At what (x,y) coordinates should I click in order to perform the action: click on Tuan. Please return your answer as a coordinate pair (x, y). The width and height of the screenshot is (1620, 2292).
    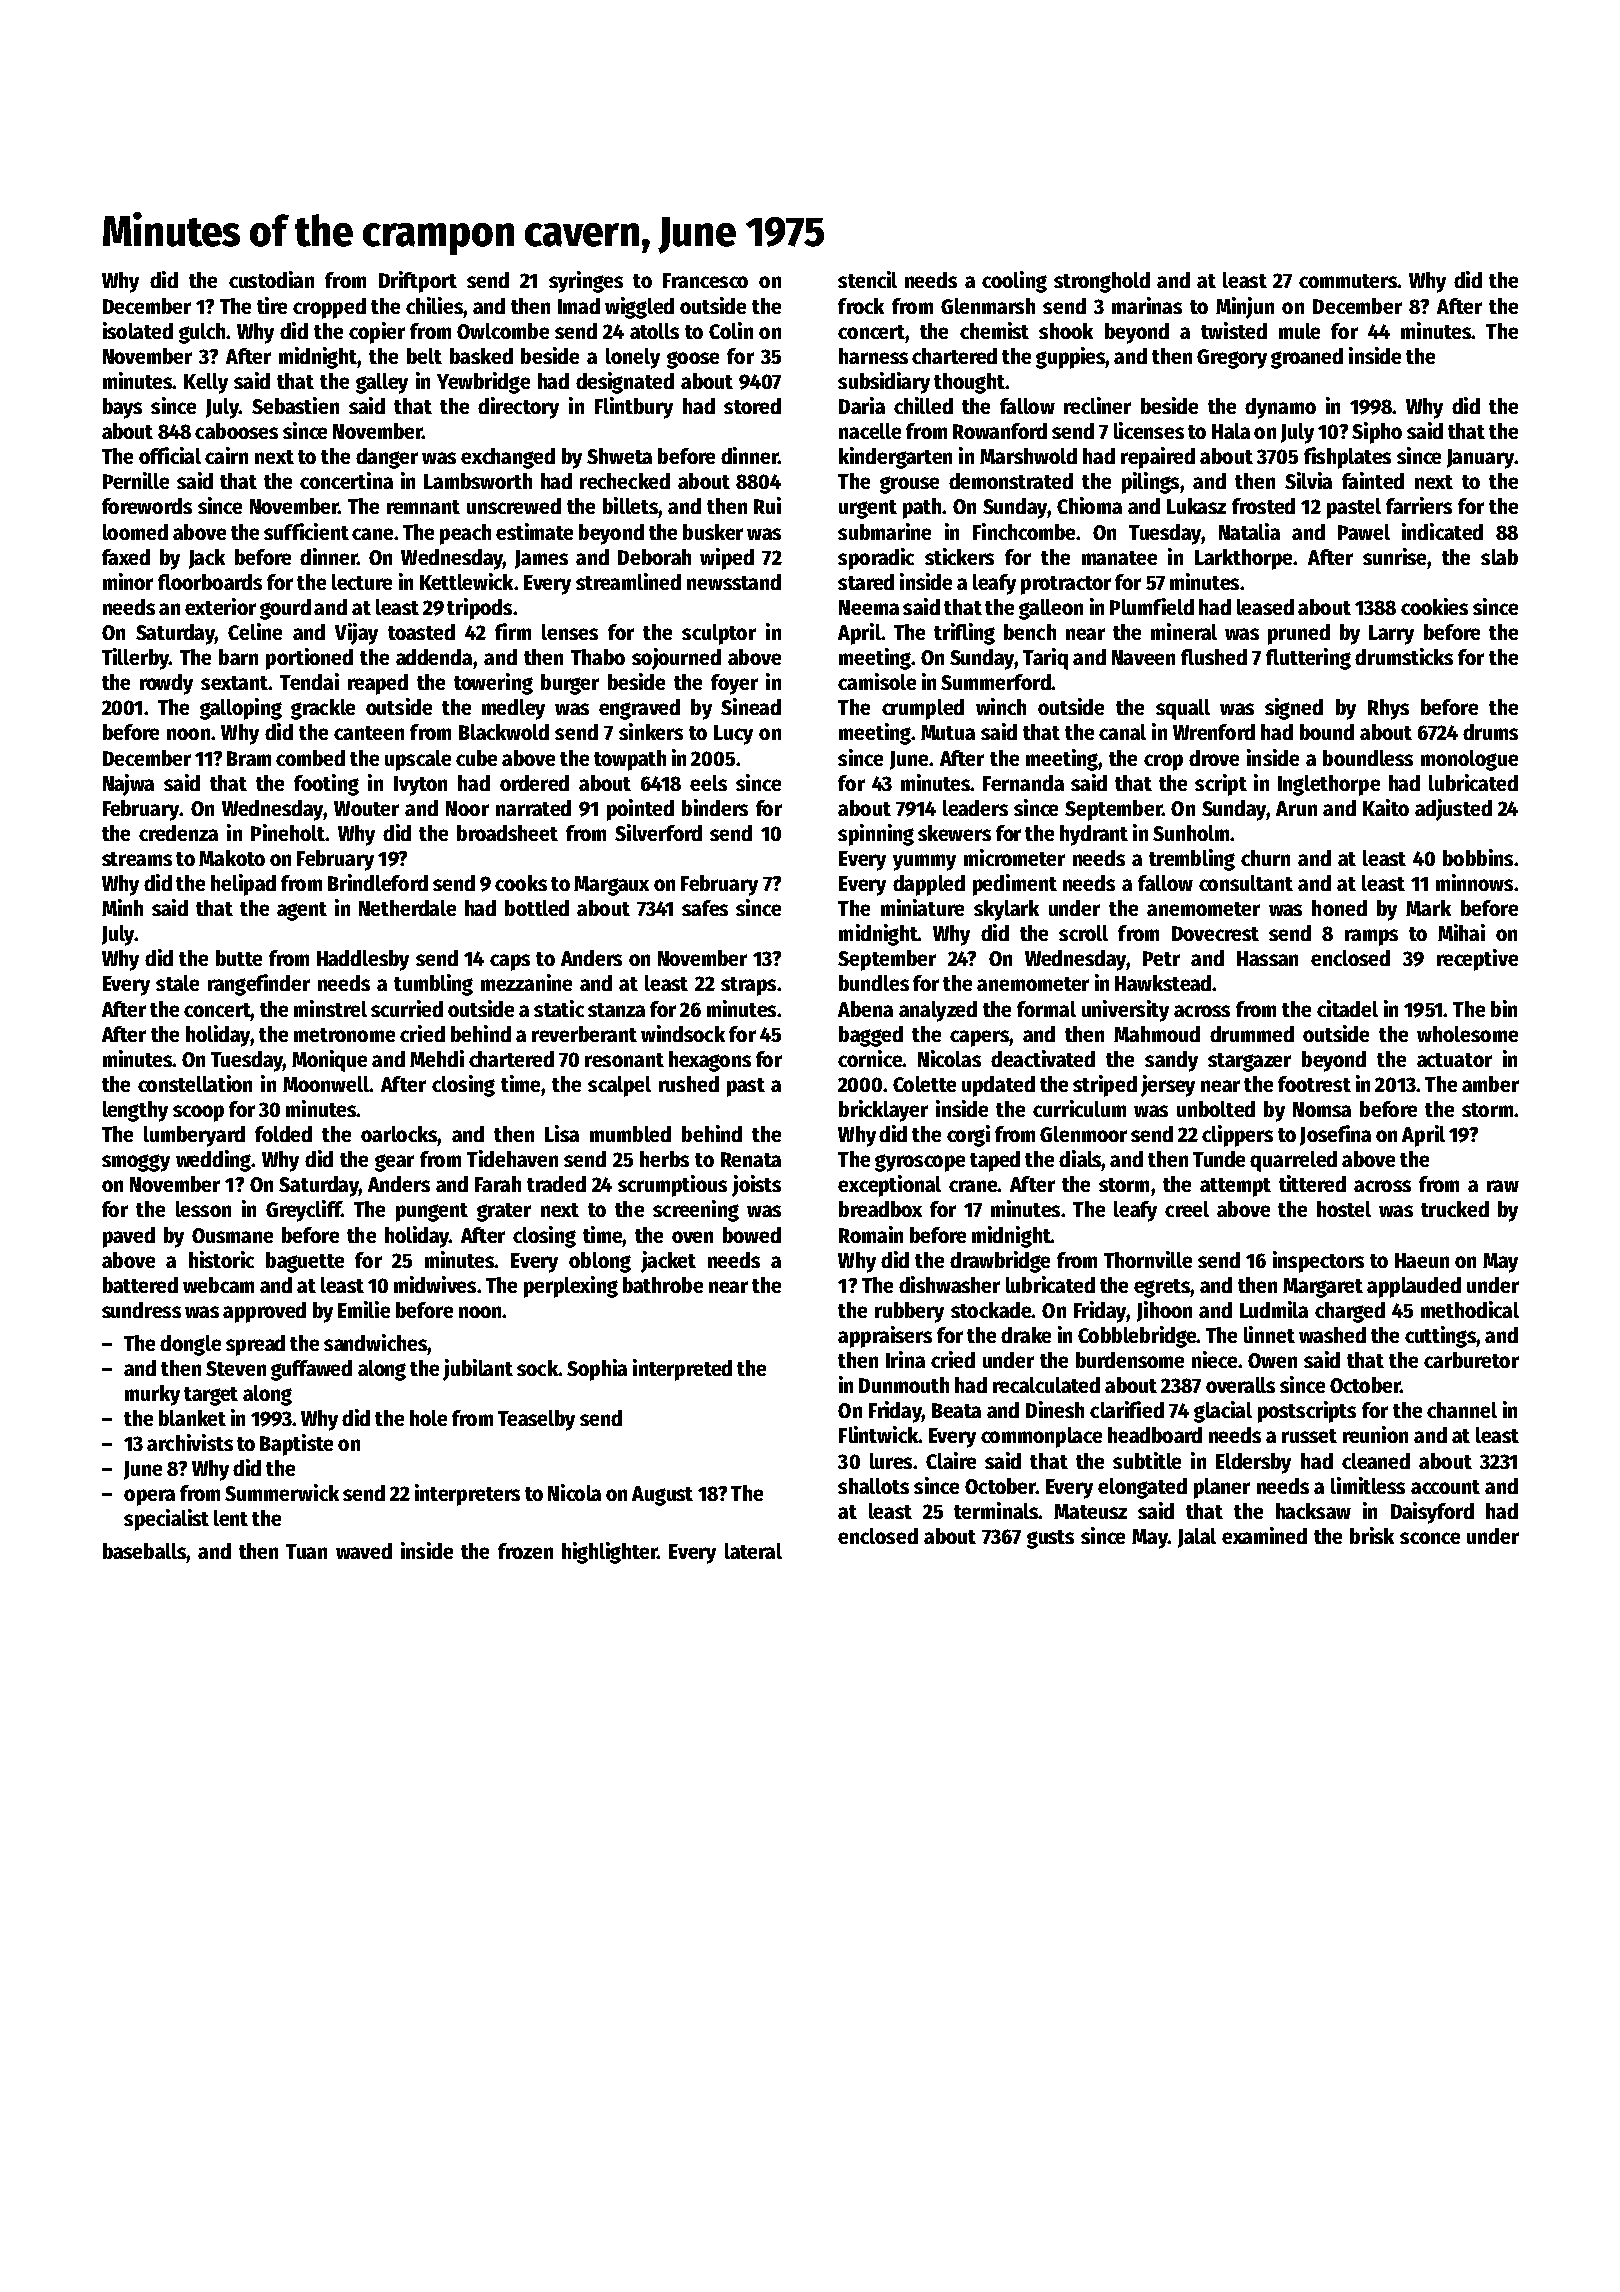
    Looking at the image, I should click on (306, 1551).
